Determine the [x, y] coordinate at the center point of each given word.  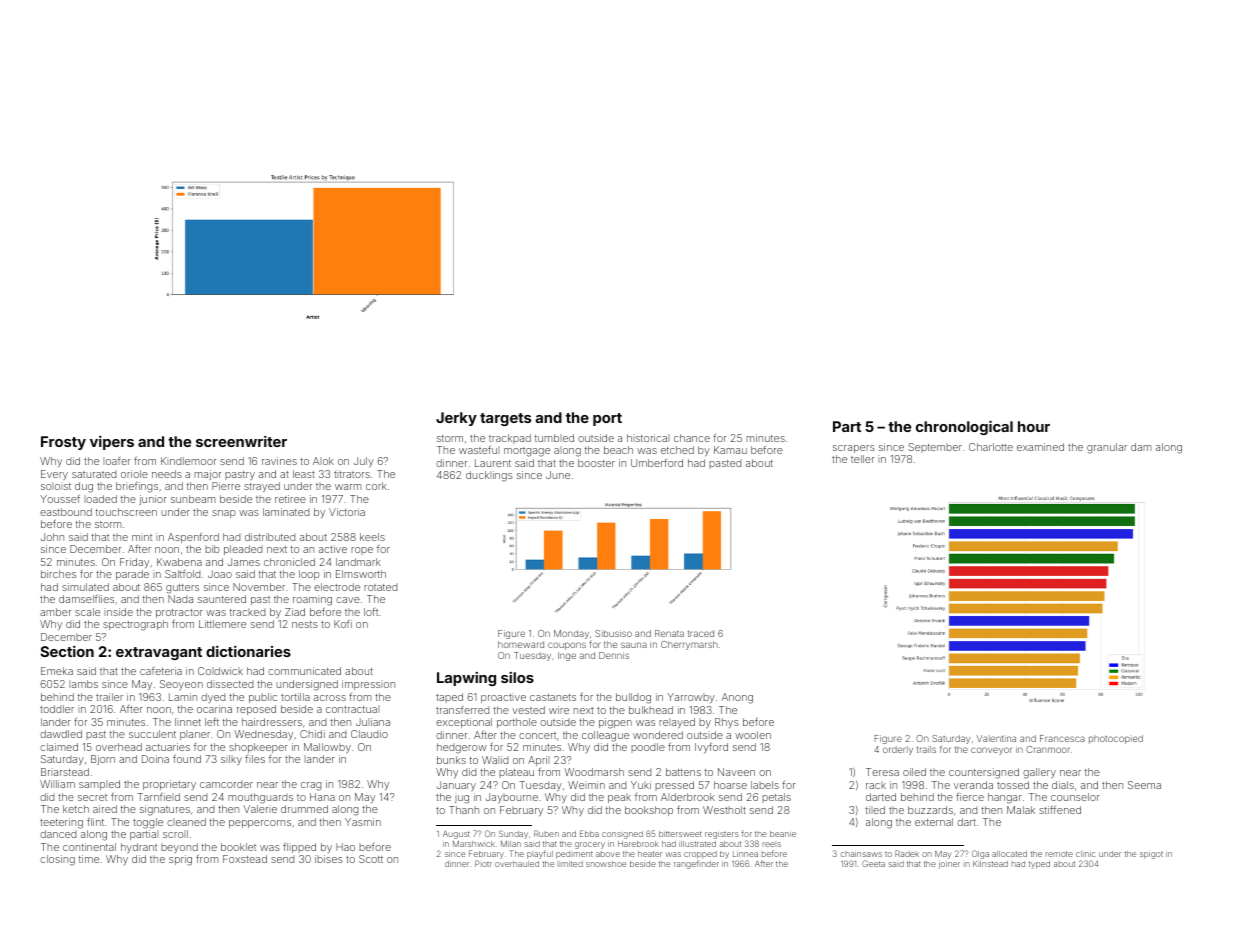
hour [1034, 426]
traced [701, 633]
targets [505, 419]
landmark [358, 562]
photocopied [1116, 739]
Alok [323, 461]
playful [540, 854]
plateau [516, 773]
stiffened [1060, 809]
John [52, 537]
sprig [180, 860]
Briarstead [65, 772]
